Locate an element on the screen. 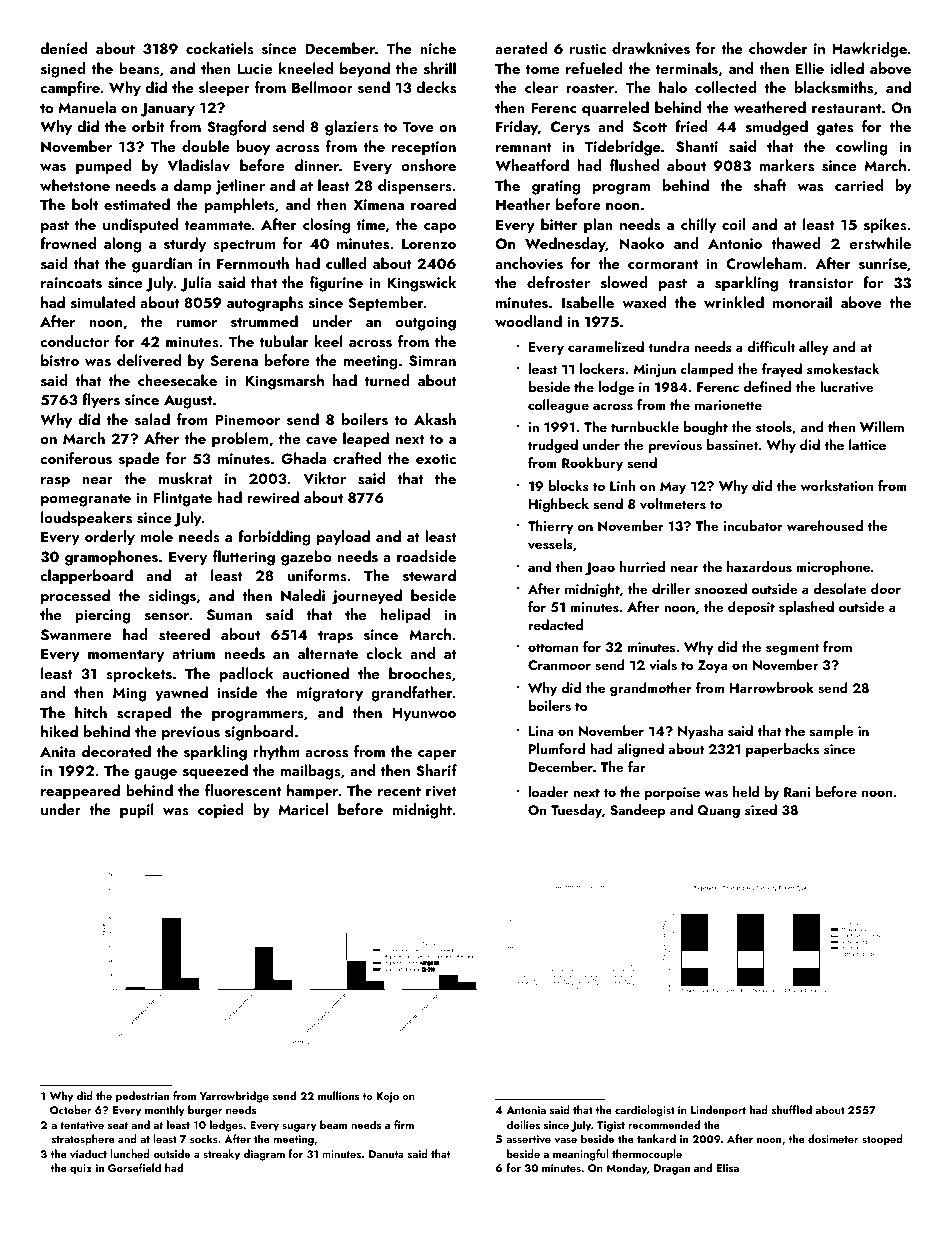 This screenshot has height=1233, width=952. rustic is located at coordinates (588, 49).
